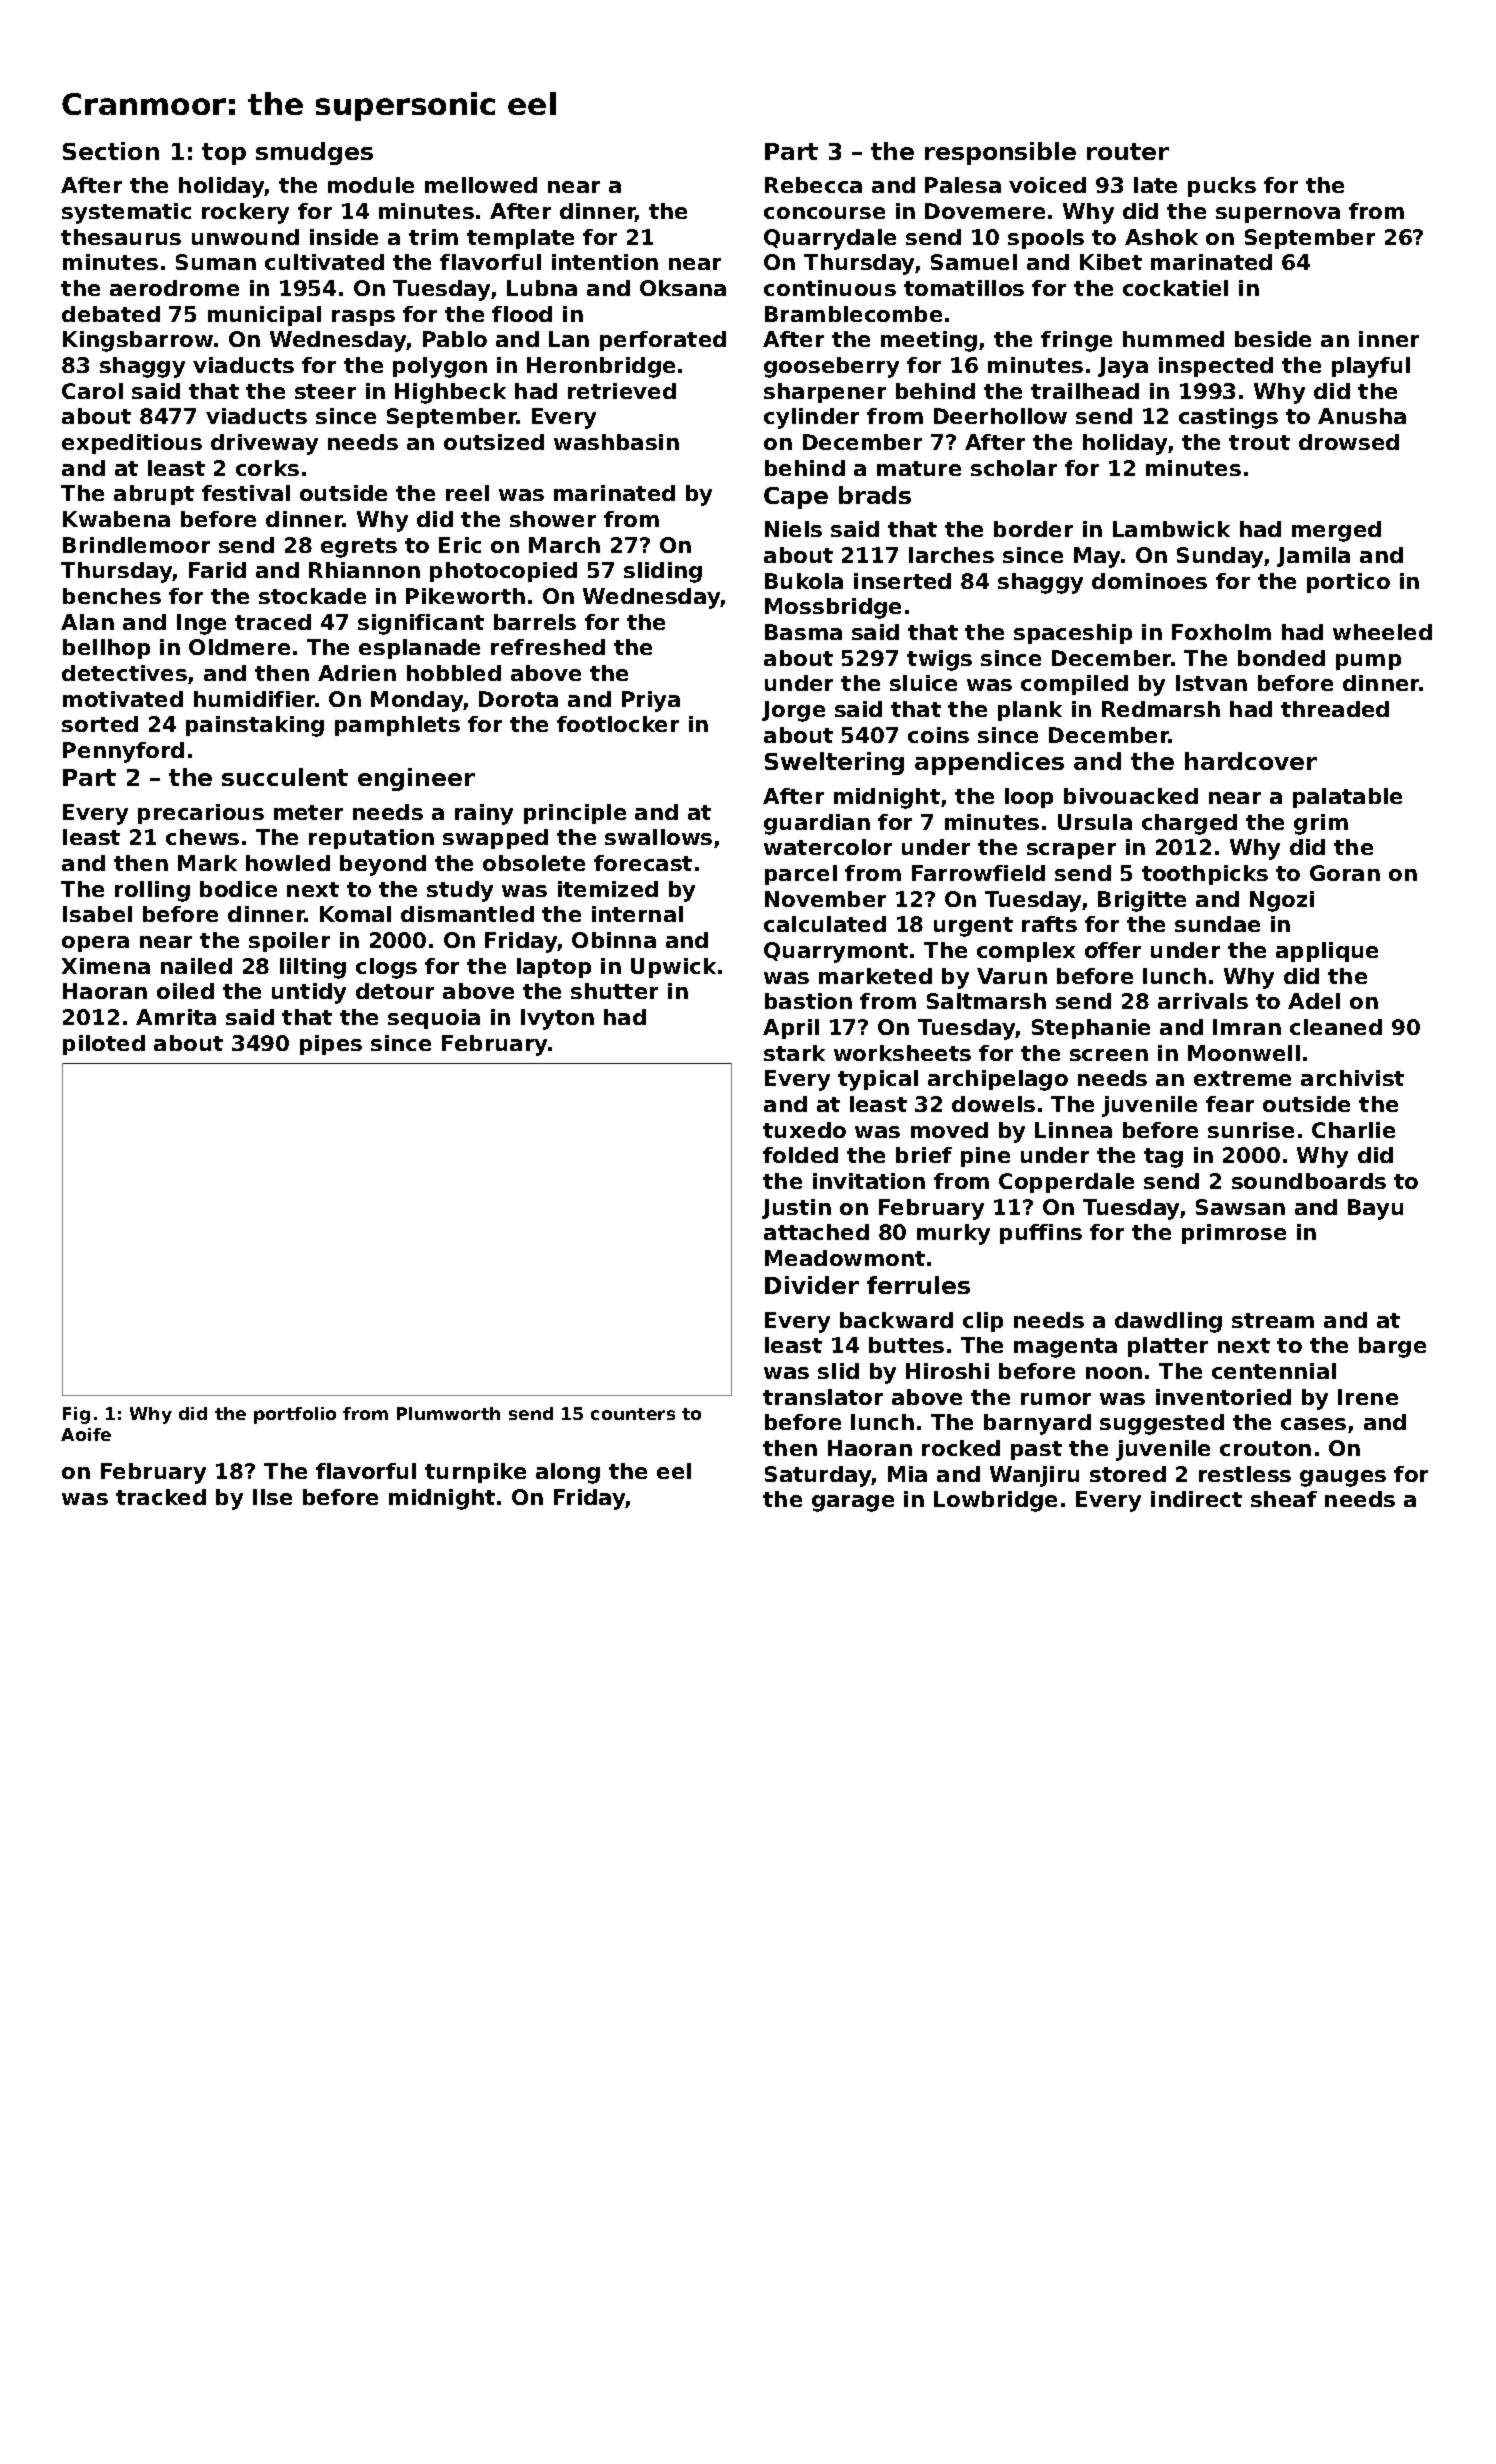 The width and height of the page is (1496, 2464). I want to click on trim, so click(433, 237).
